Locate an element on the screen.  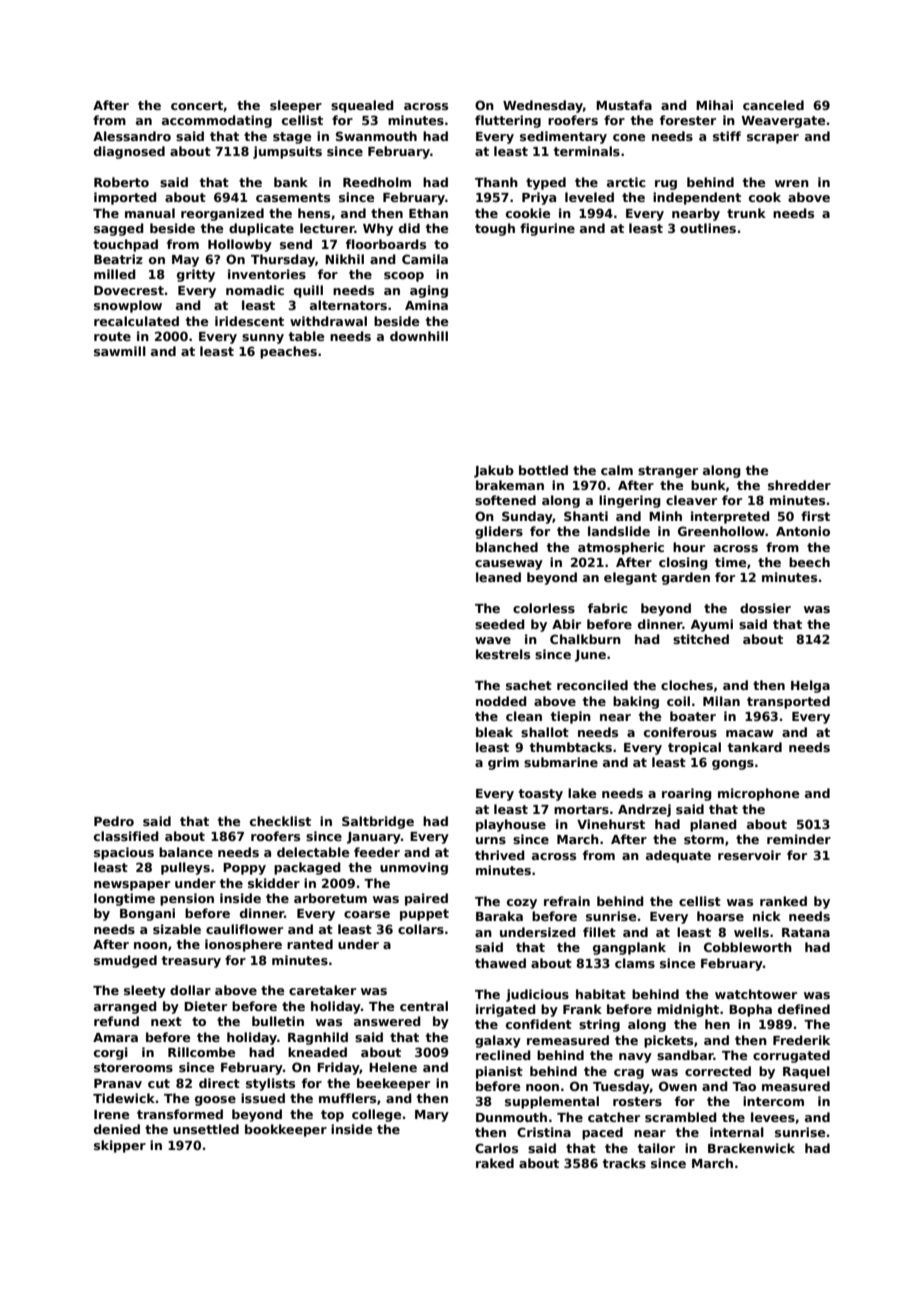
microphone is located at coordinates (759, 794).
